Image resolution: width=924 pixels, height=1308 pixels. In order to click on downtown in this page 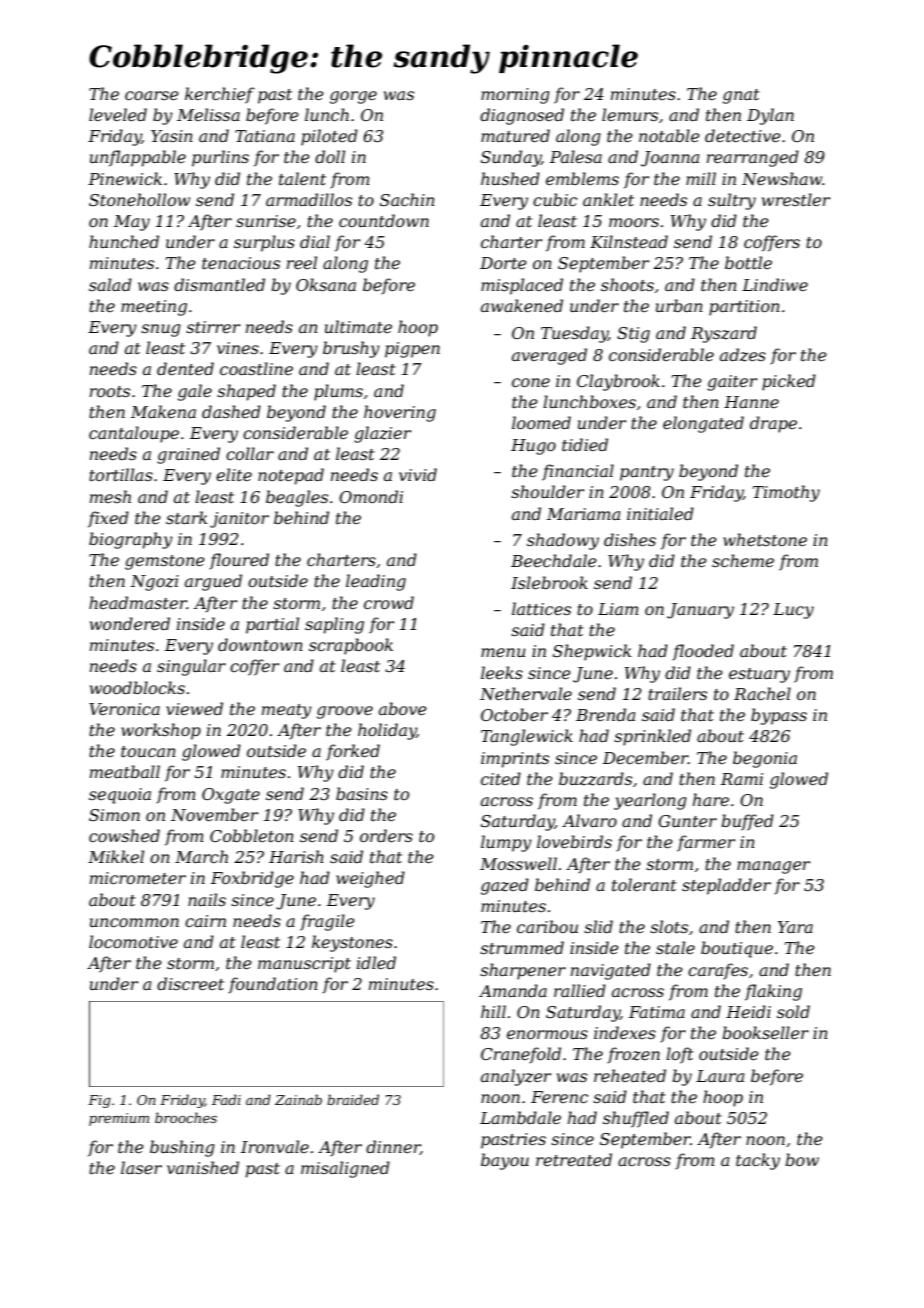, I will do `click(260, 644)`.
